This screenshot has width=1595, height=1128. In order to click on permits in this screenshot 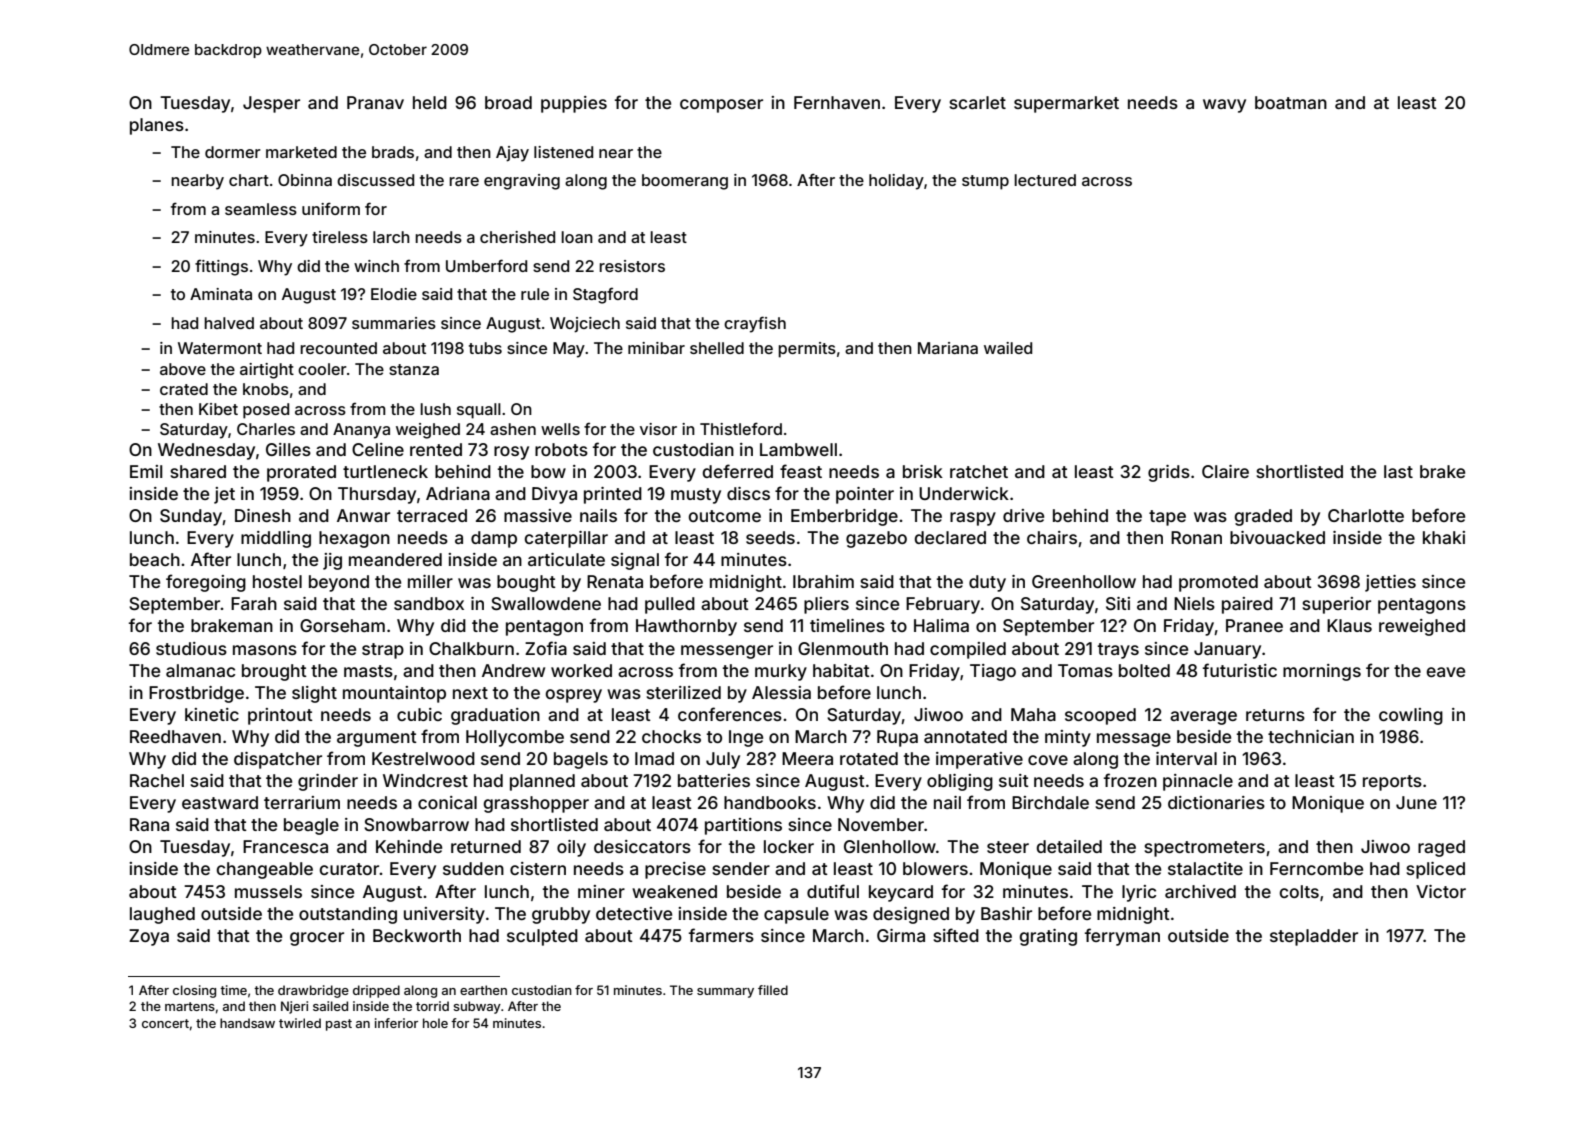, I will do `click(807, 350)`.
